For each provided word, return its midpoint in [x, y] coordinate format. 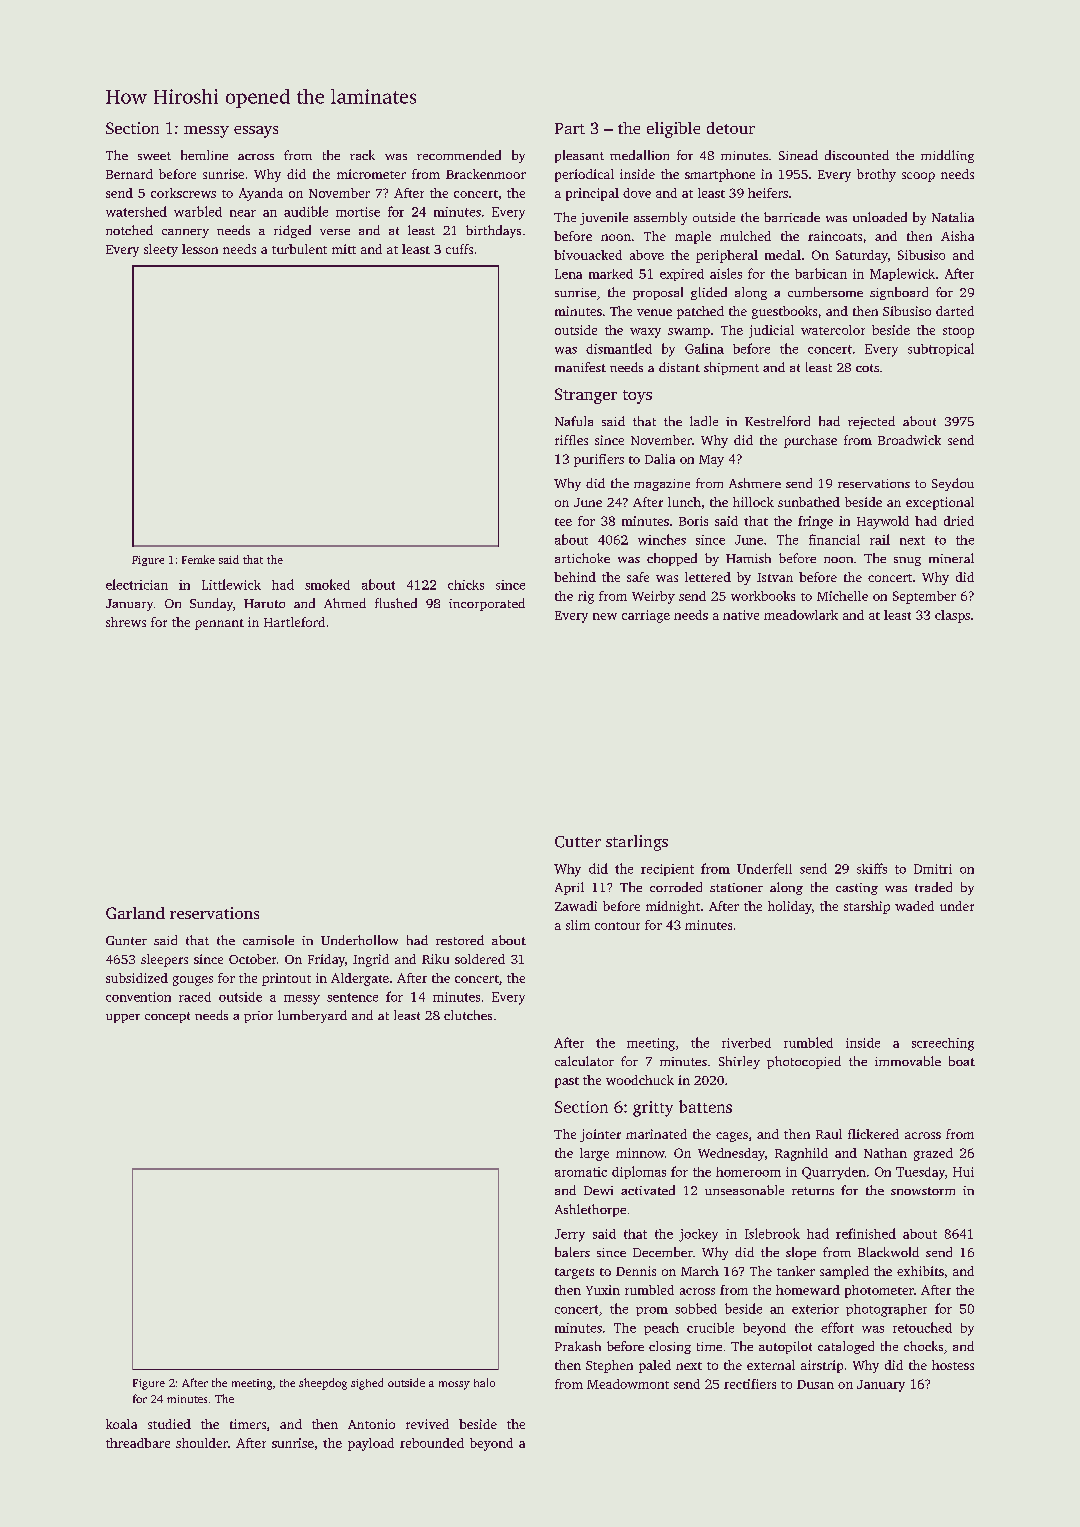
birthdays [493, 231]
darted [955, 311]
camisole [268, 940]
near [243, 213]
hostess [953, 1365]
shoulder [202, 1443]
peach [661, 1328]
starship [867, 907]
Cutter [578, 842]
